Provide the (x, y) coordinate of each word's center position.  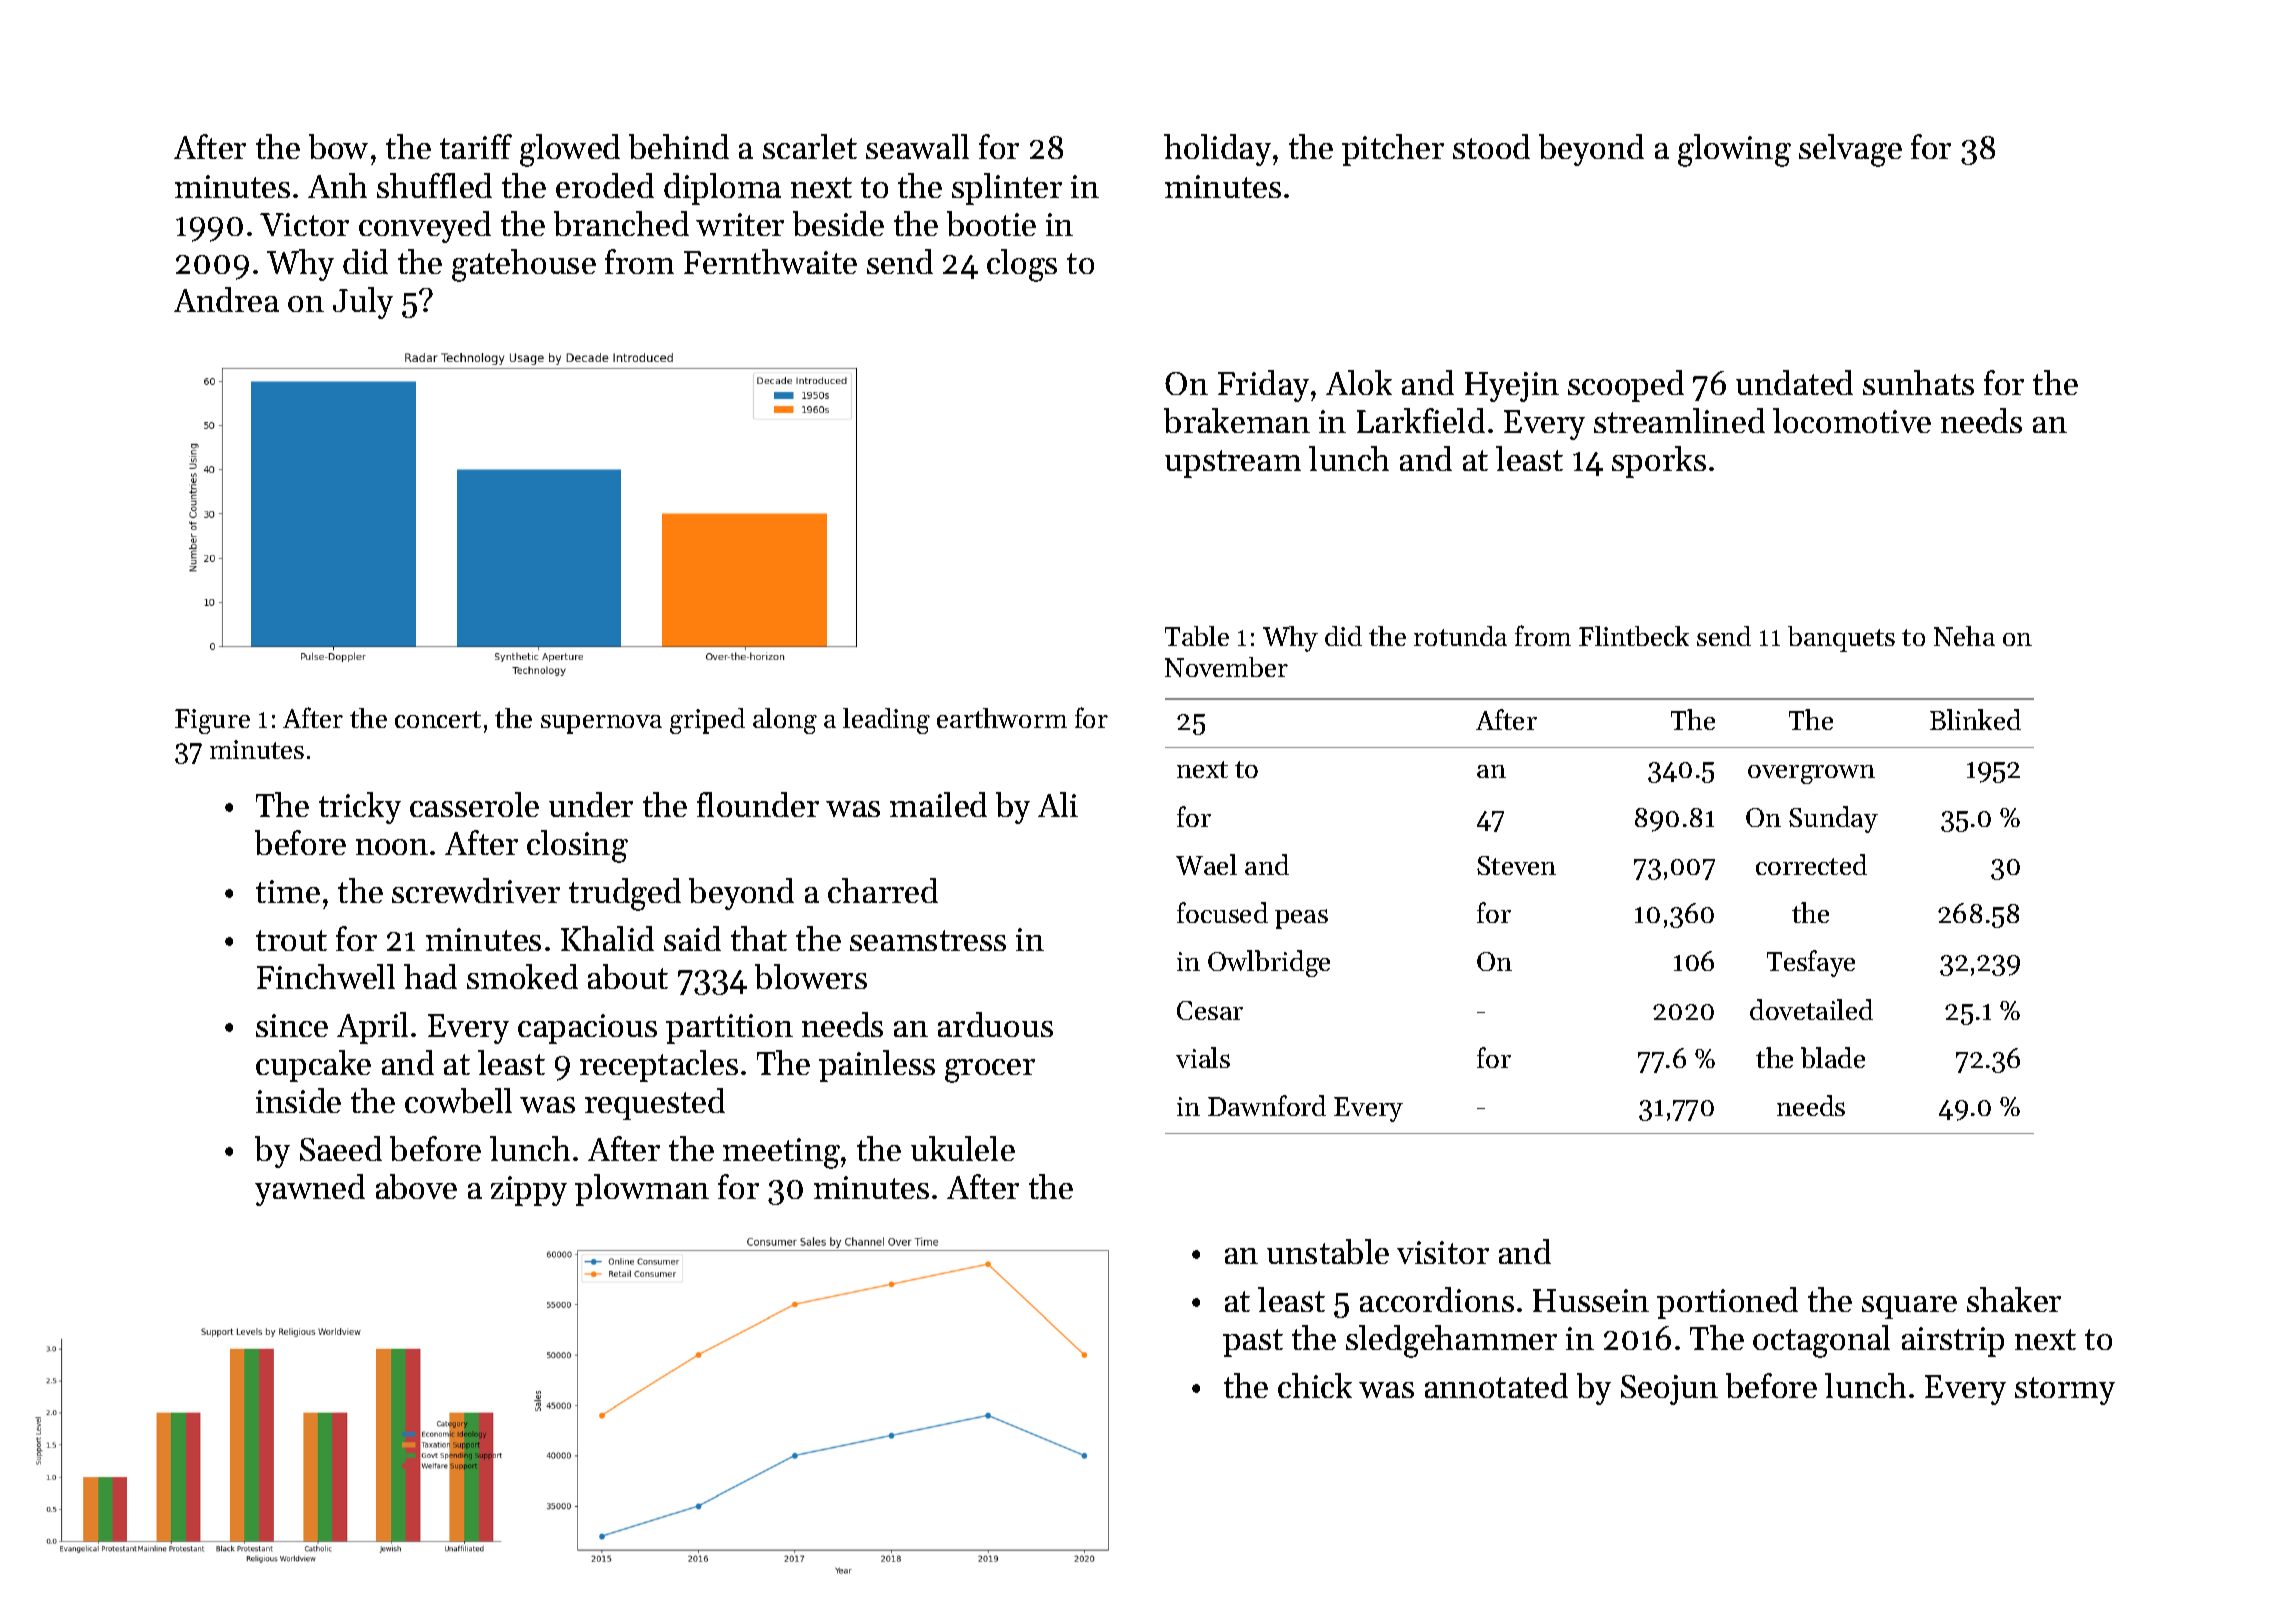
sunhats (1918, 382)
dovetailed (1811, 1009)
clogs (1022, 265)
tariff (476, 146)
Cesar (1210, 1010)
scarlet (810, 146)
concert (438, 719)
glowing (1734, 150)
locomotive (1852, 420)
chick (1315, 1385)
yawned (310, 1190)
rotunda (1460, 636)
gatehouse (524, 265)
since (292, 1025)
